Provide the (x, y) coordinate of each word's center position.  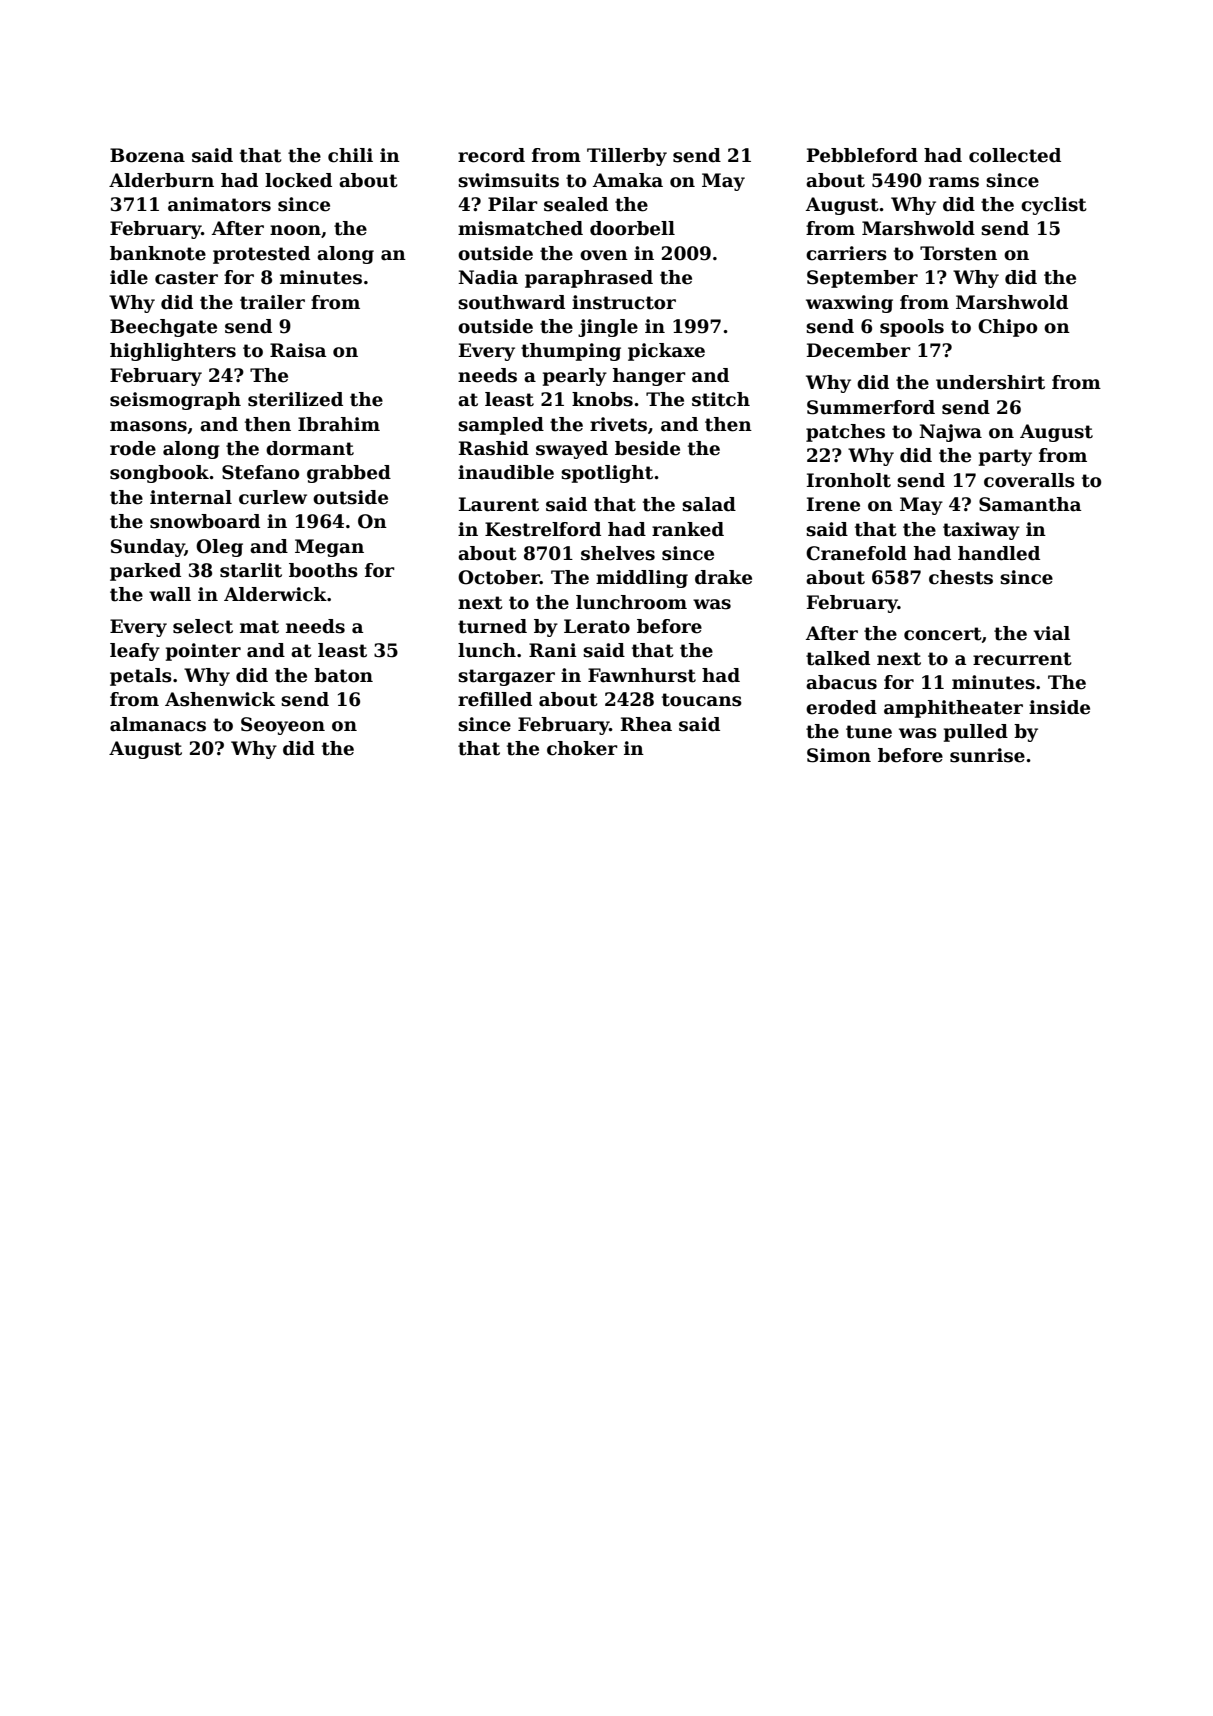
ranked (688, 529)
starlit (251, 570)
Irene (833, 504)
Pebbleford (862, 155)
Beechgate (163, 328)
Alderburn (161, 180)
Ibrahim (339, 424)
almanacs (158, 724)
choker (582, 748)
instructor (624, 302)
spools (912, 328)
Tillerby (627, 157)
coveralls (1029, 480)
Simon (839, 755)
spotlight (607, 474)
